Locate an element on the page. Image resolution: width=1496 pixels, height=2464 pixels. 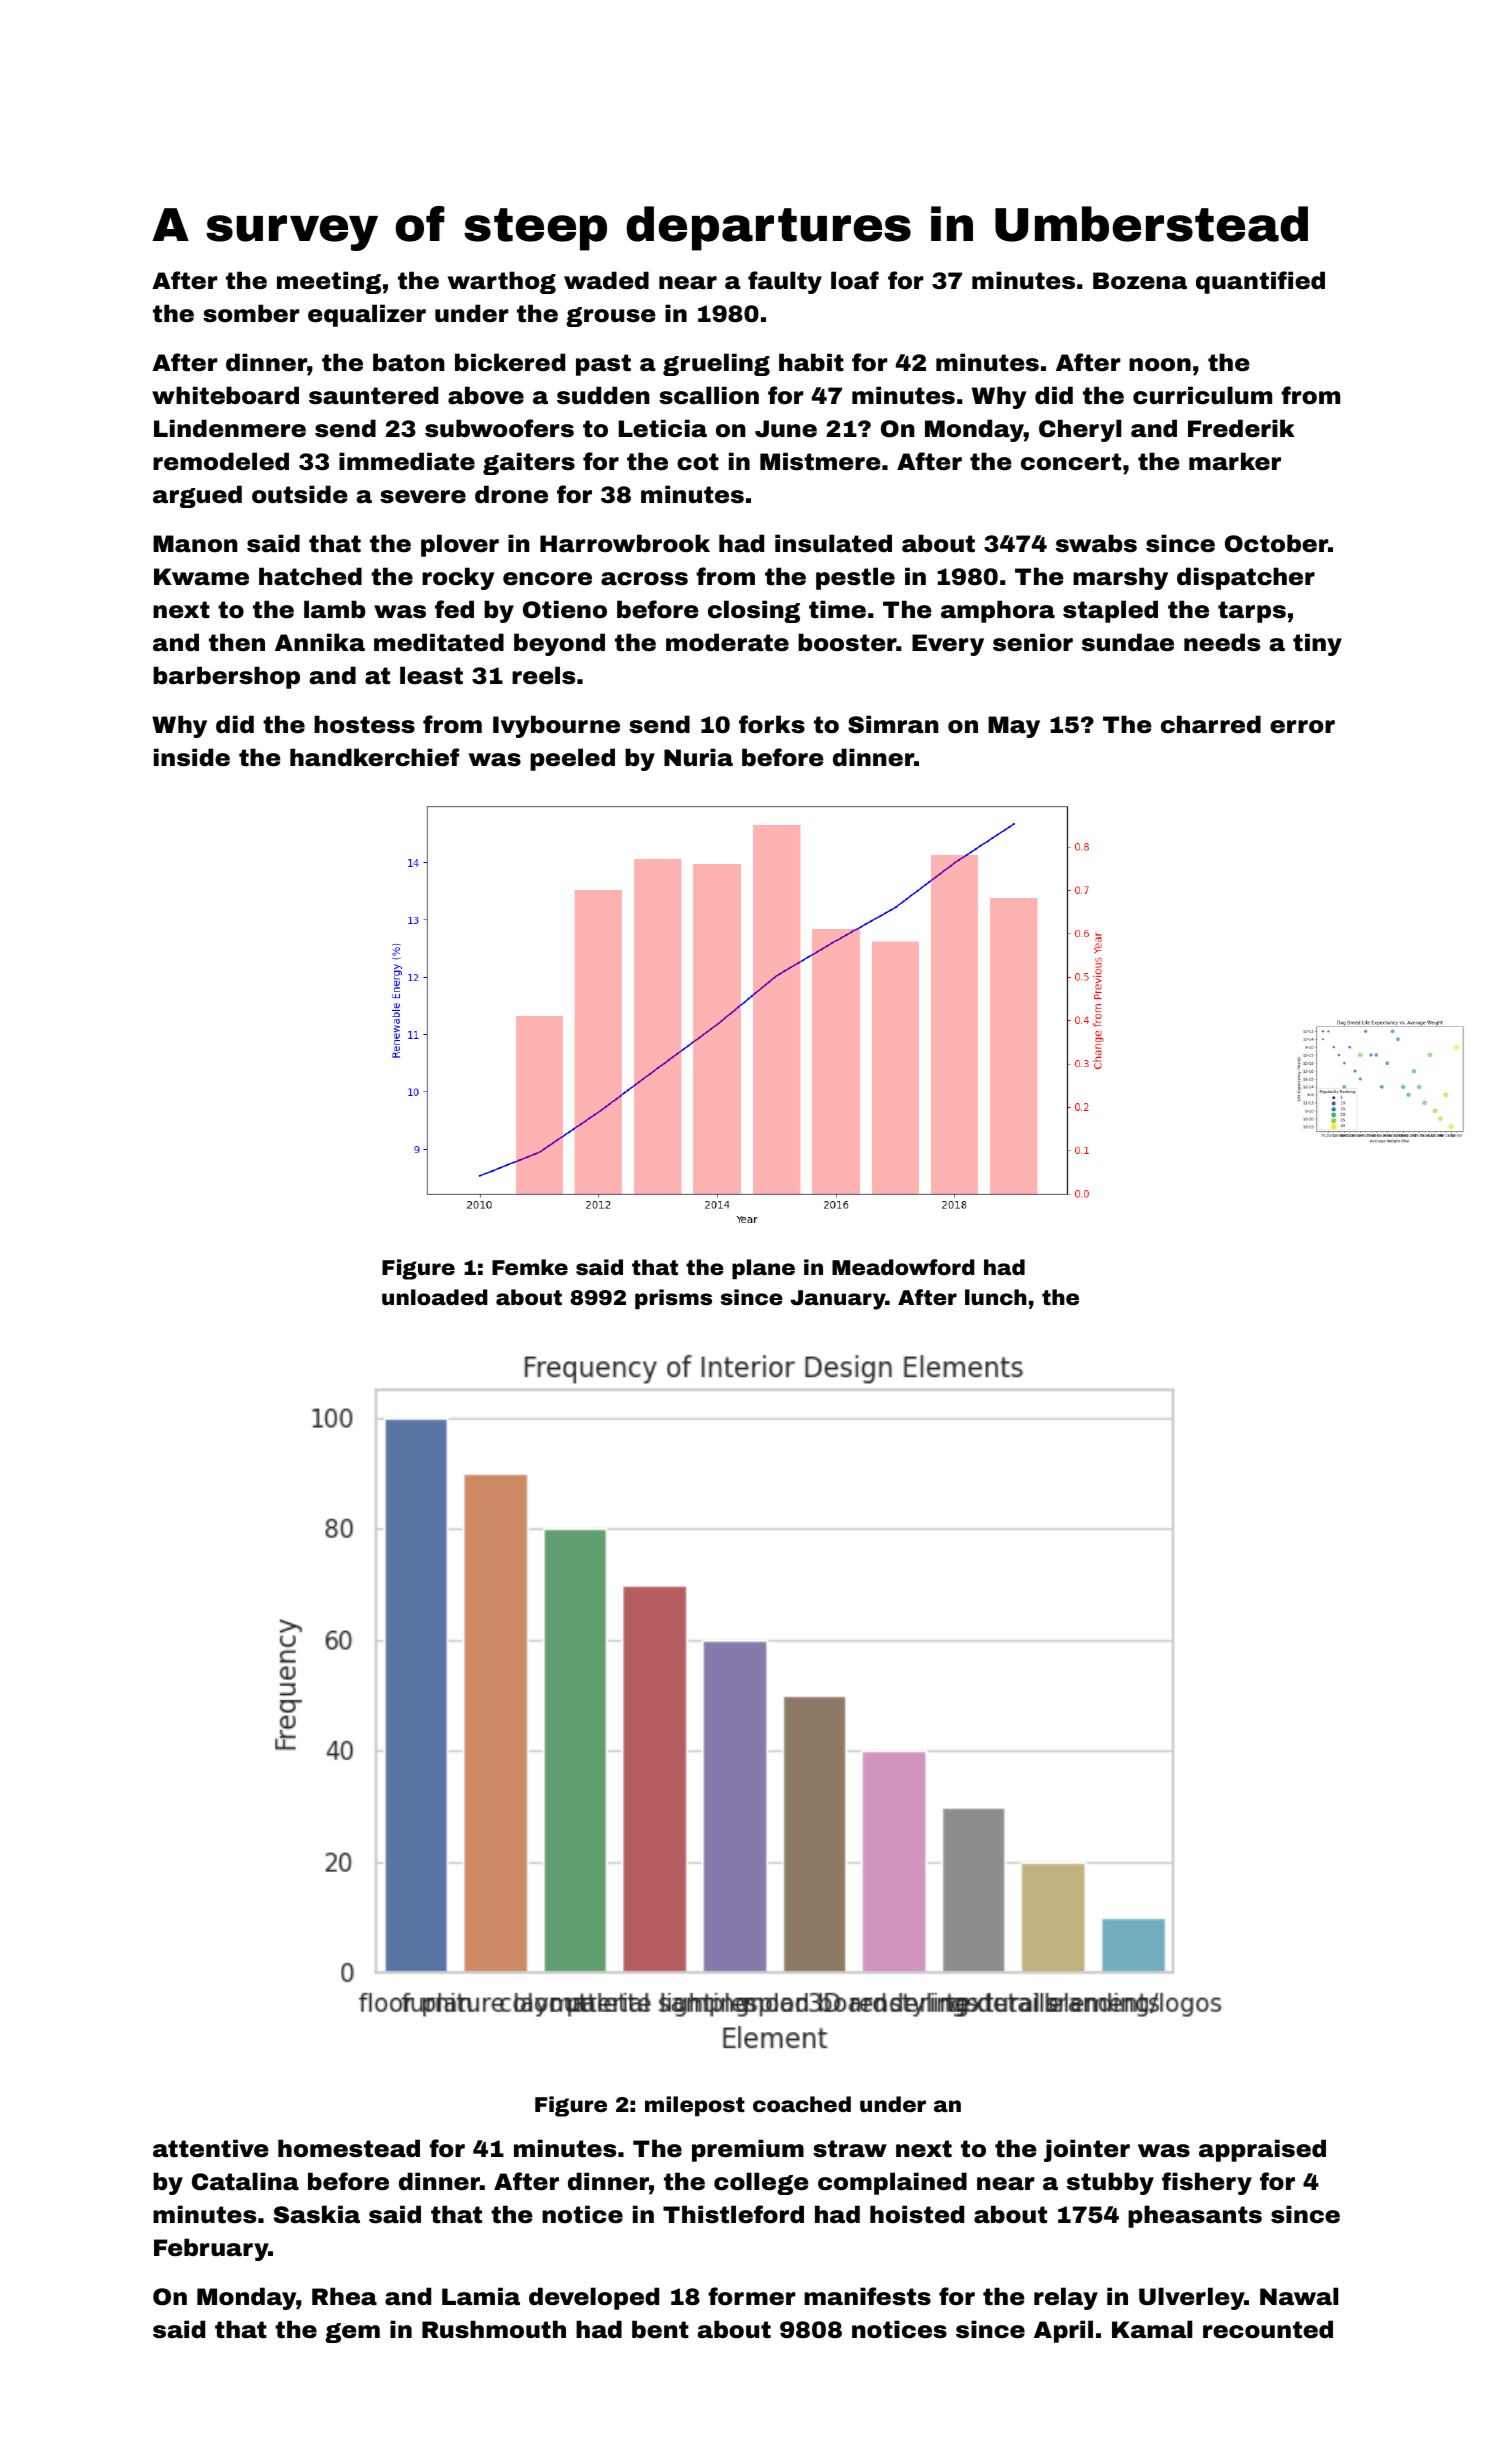
appraised is located at coordinates (1262, 2150).
